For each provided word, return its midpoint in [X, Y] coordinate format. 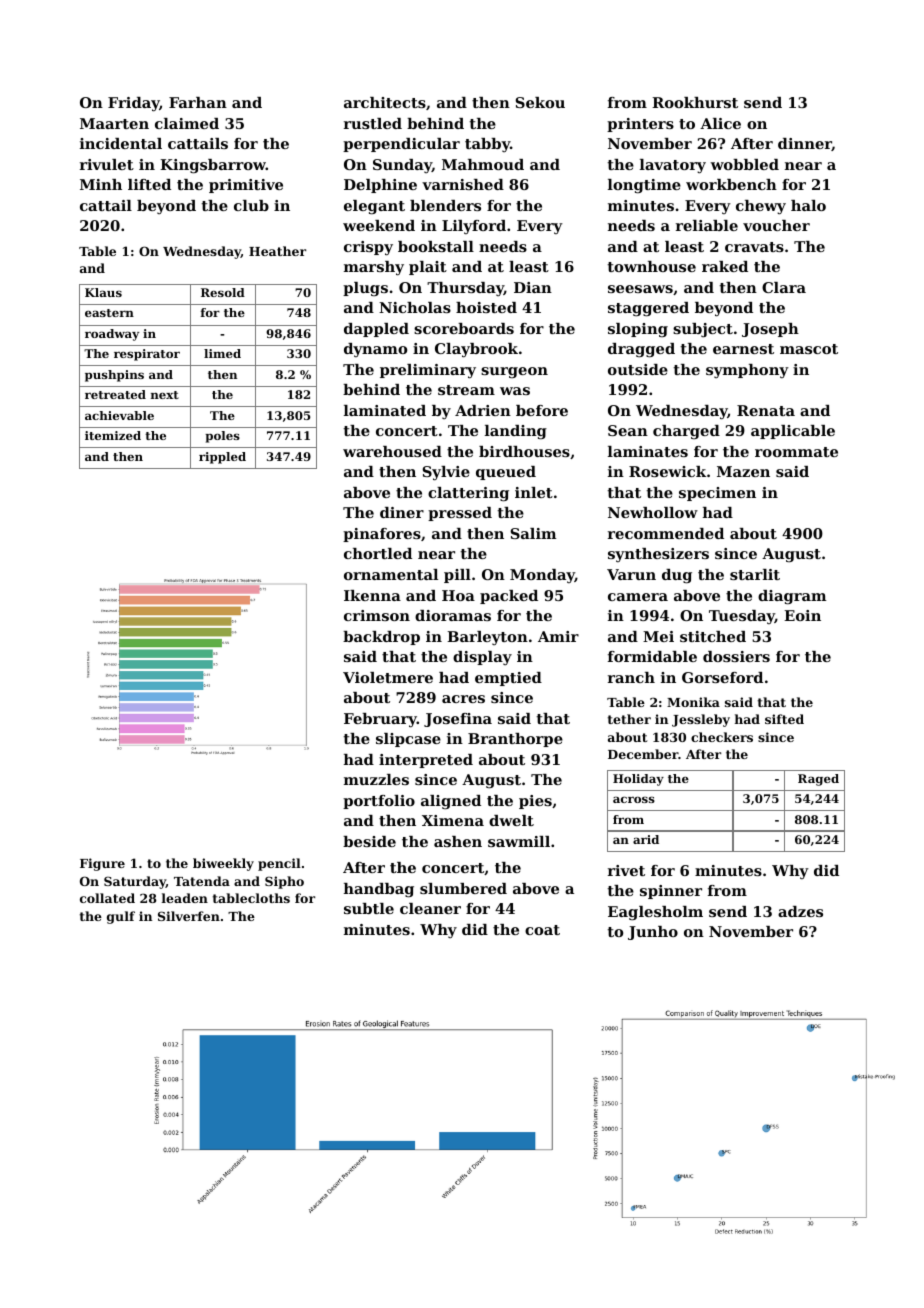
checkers [722, 737]
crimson [377, 615]
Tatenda [202, 881]
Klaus [103, 292]
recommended [666, 533]
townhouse [651, 266]
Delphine [380, 186]
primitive [246, 186]
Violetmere [388, 677]
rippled [222, 458]
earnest [743, 349]
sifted [784, 719]
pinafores [382, 535]
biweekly [223, 864]
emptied [508, 679]
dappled [376, 330]
